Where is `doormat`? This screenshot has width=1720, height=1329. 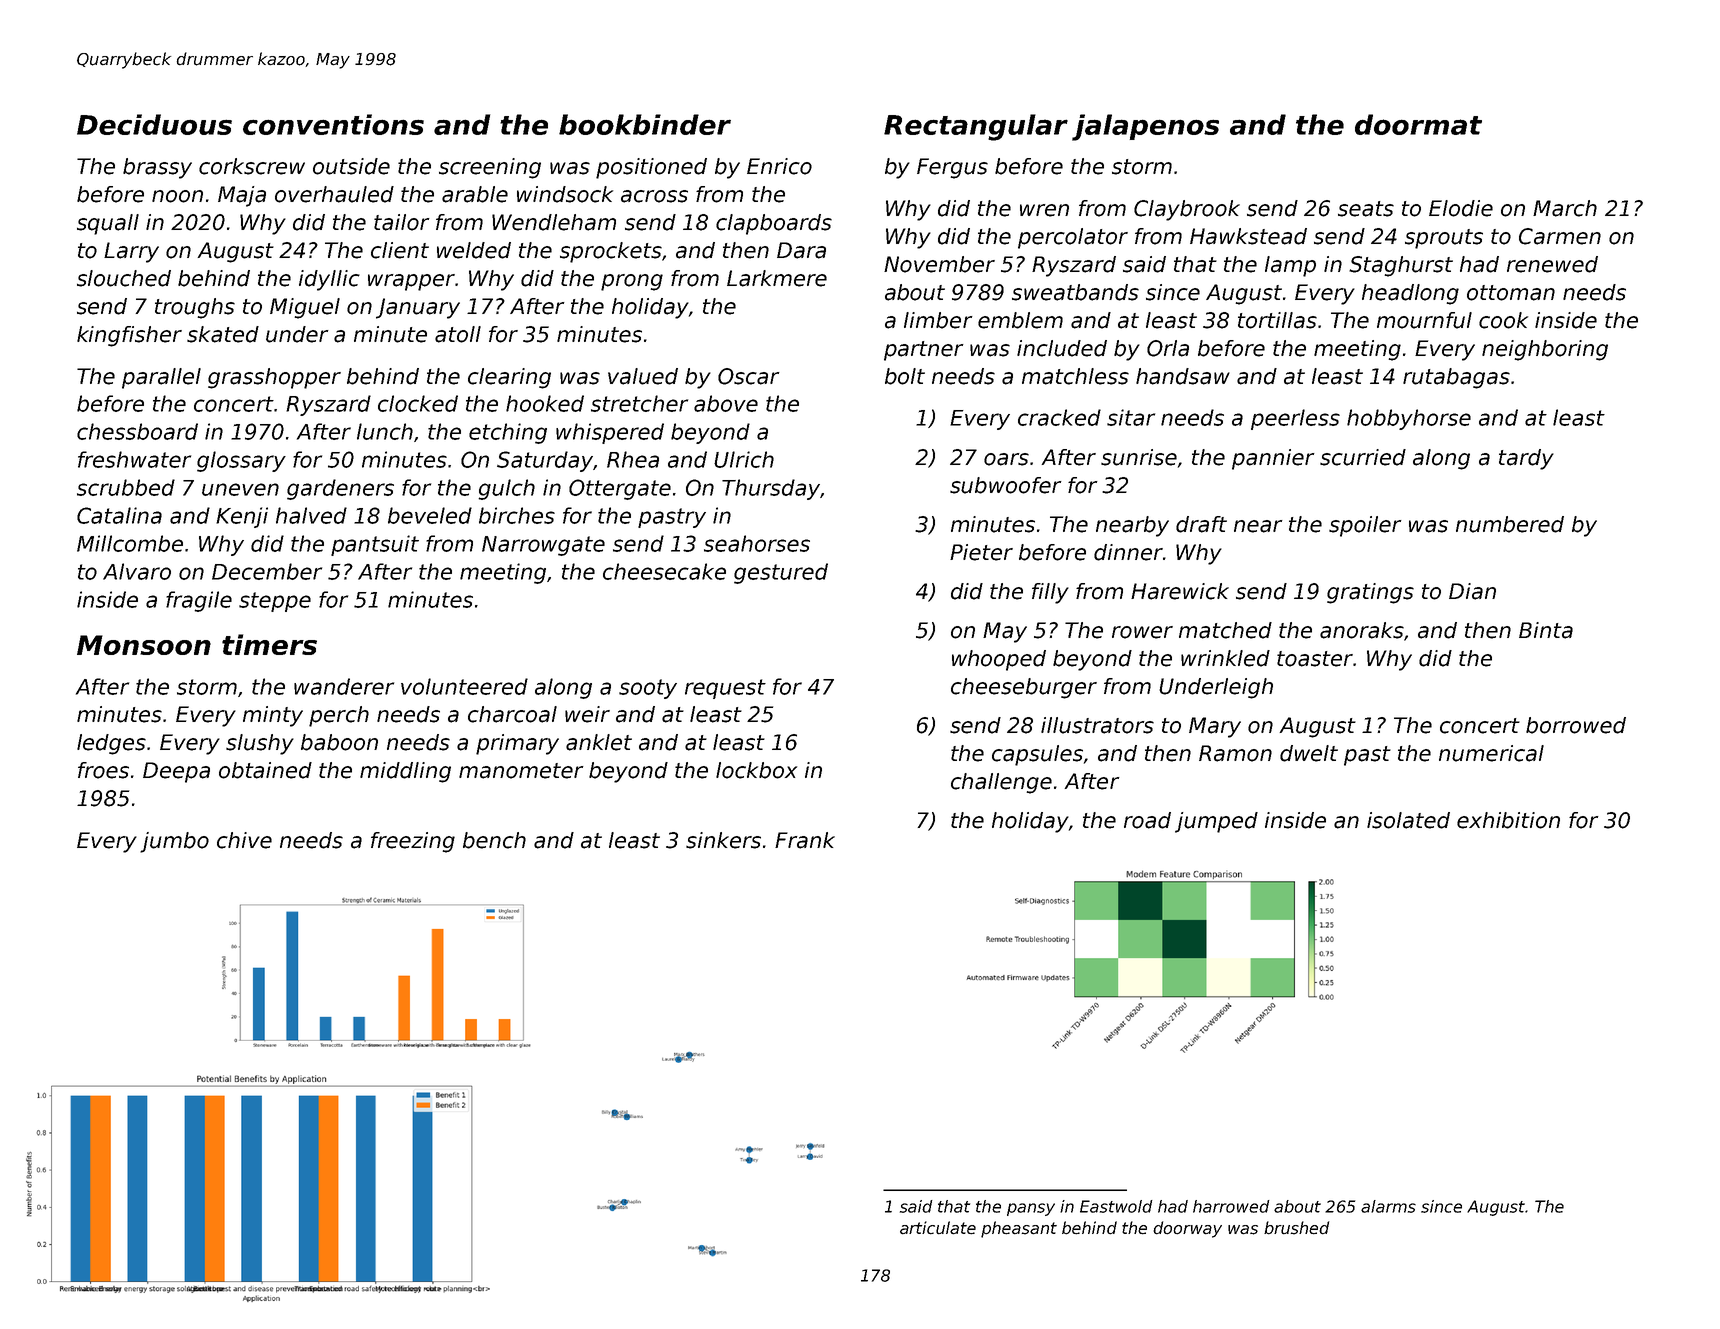 doormat is located at coordinates (1418, 124).
